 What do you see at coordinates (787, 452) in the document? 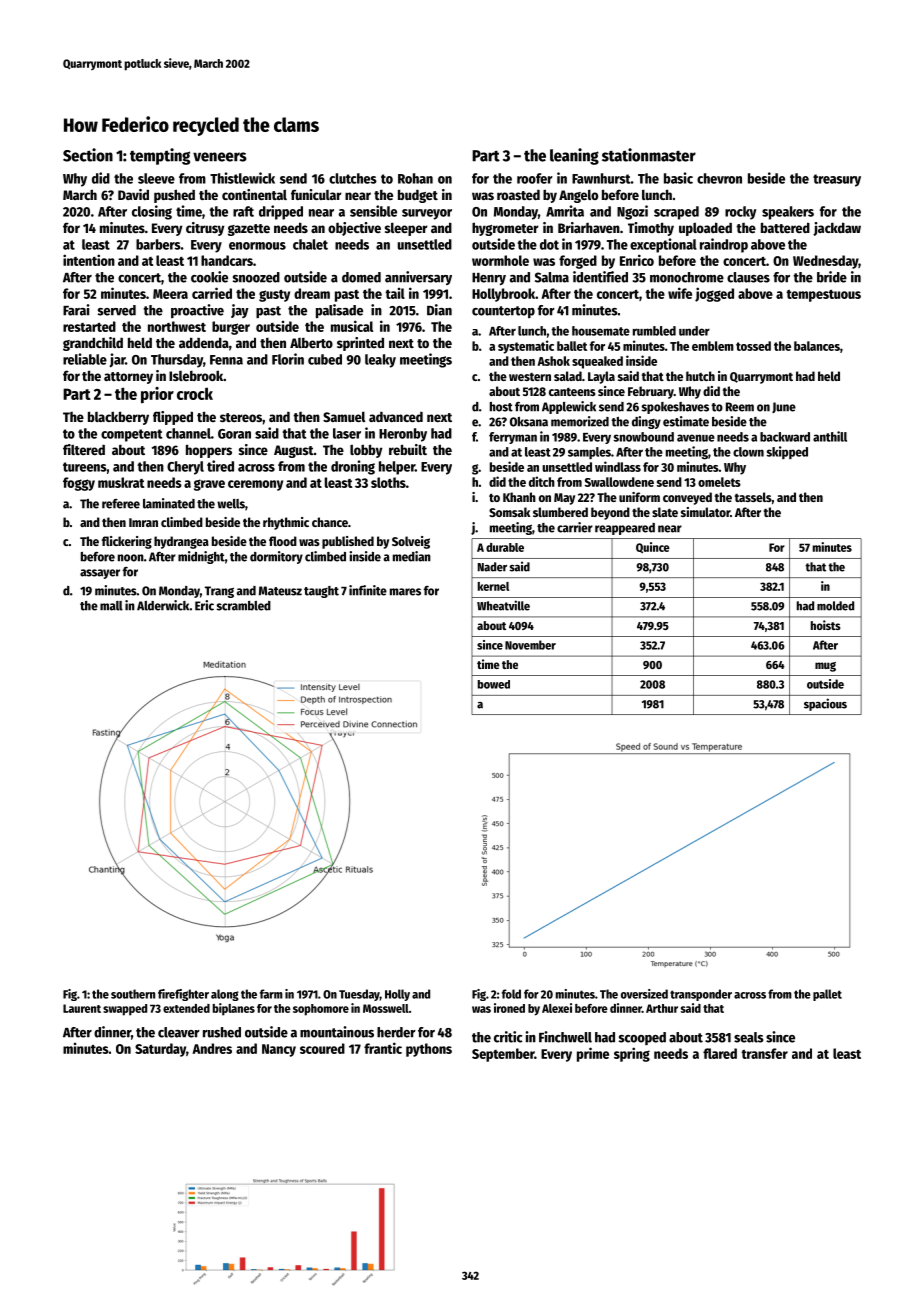
I see `skipped` at bounding box center [787, 452].
